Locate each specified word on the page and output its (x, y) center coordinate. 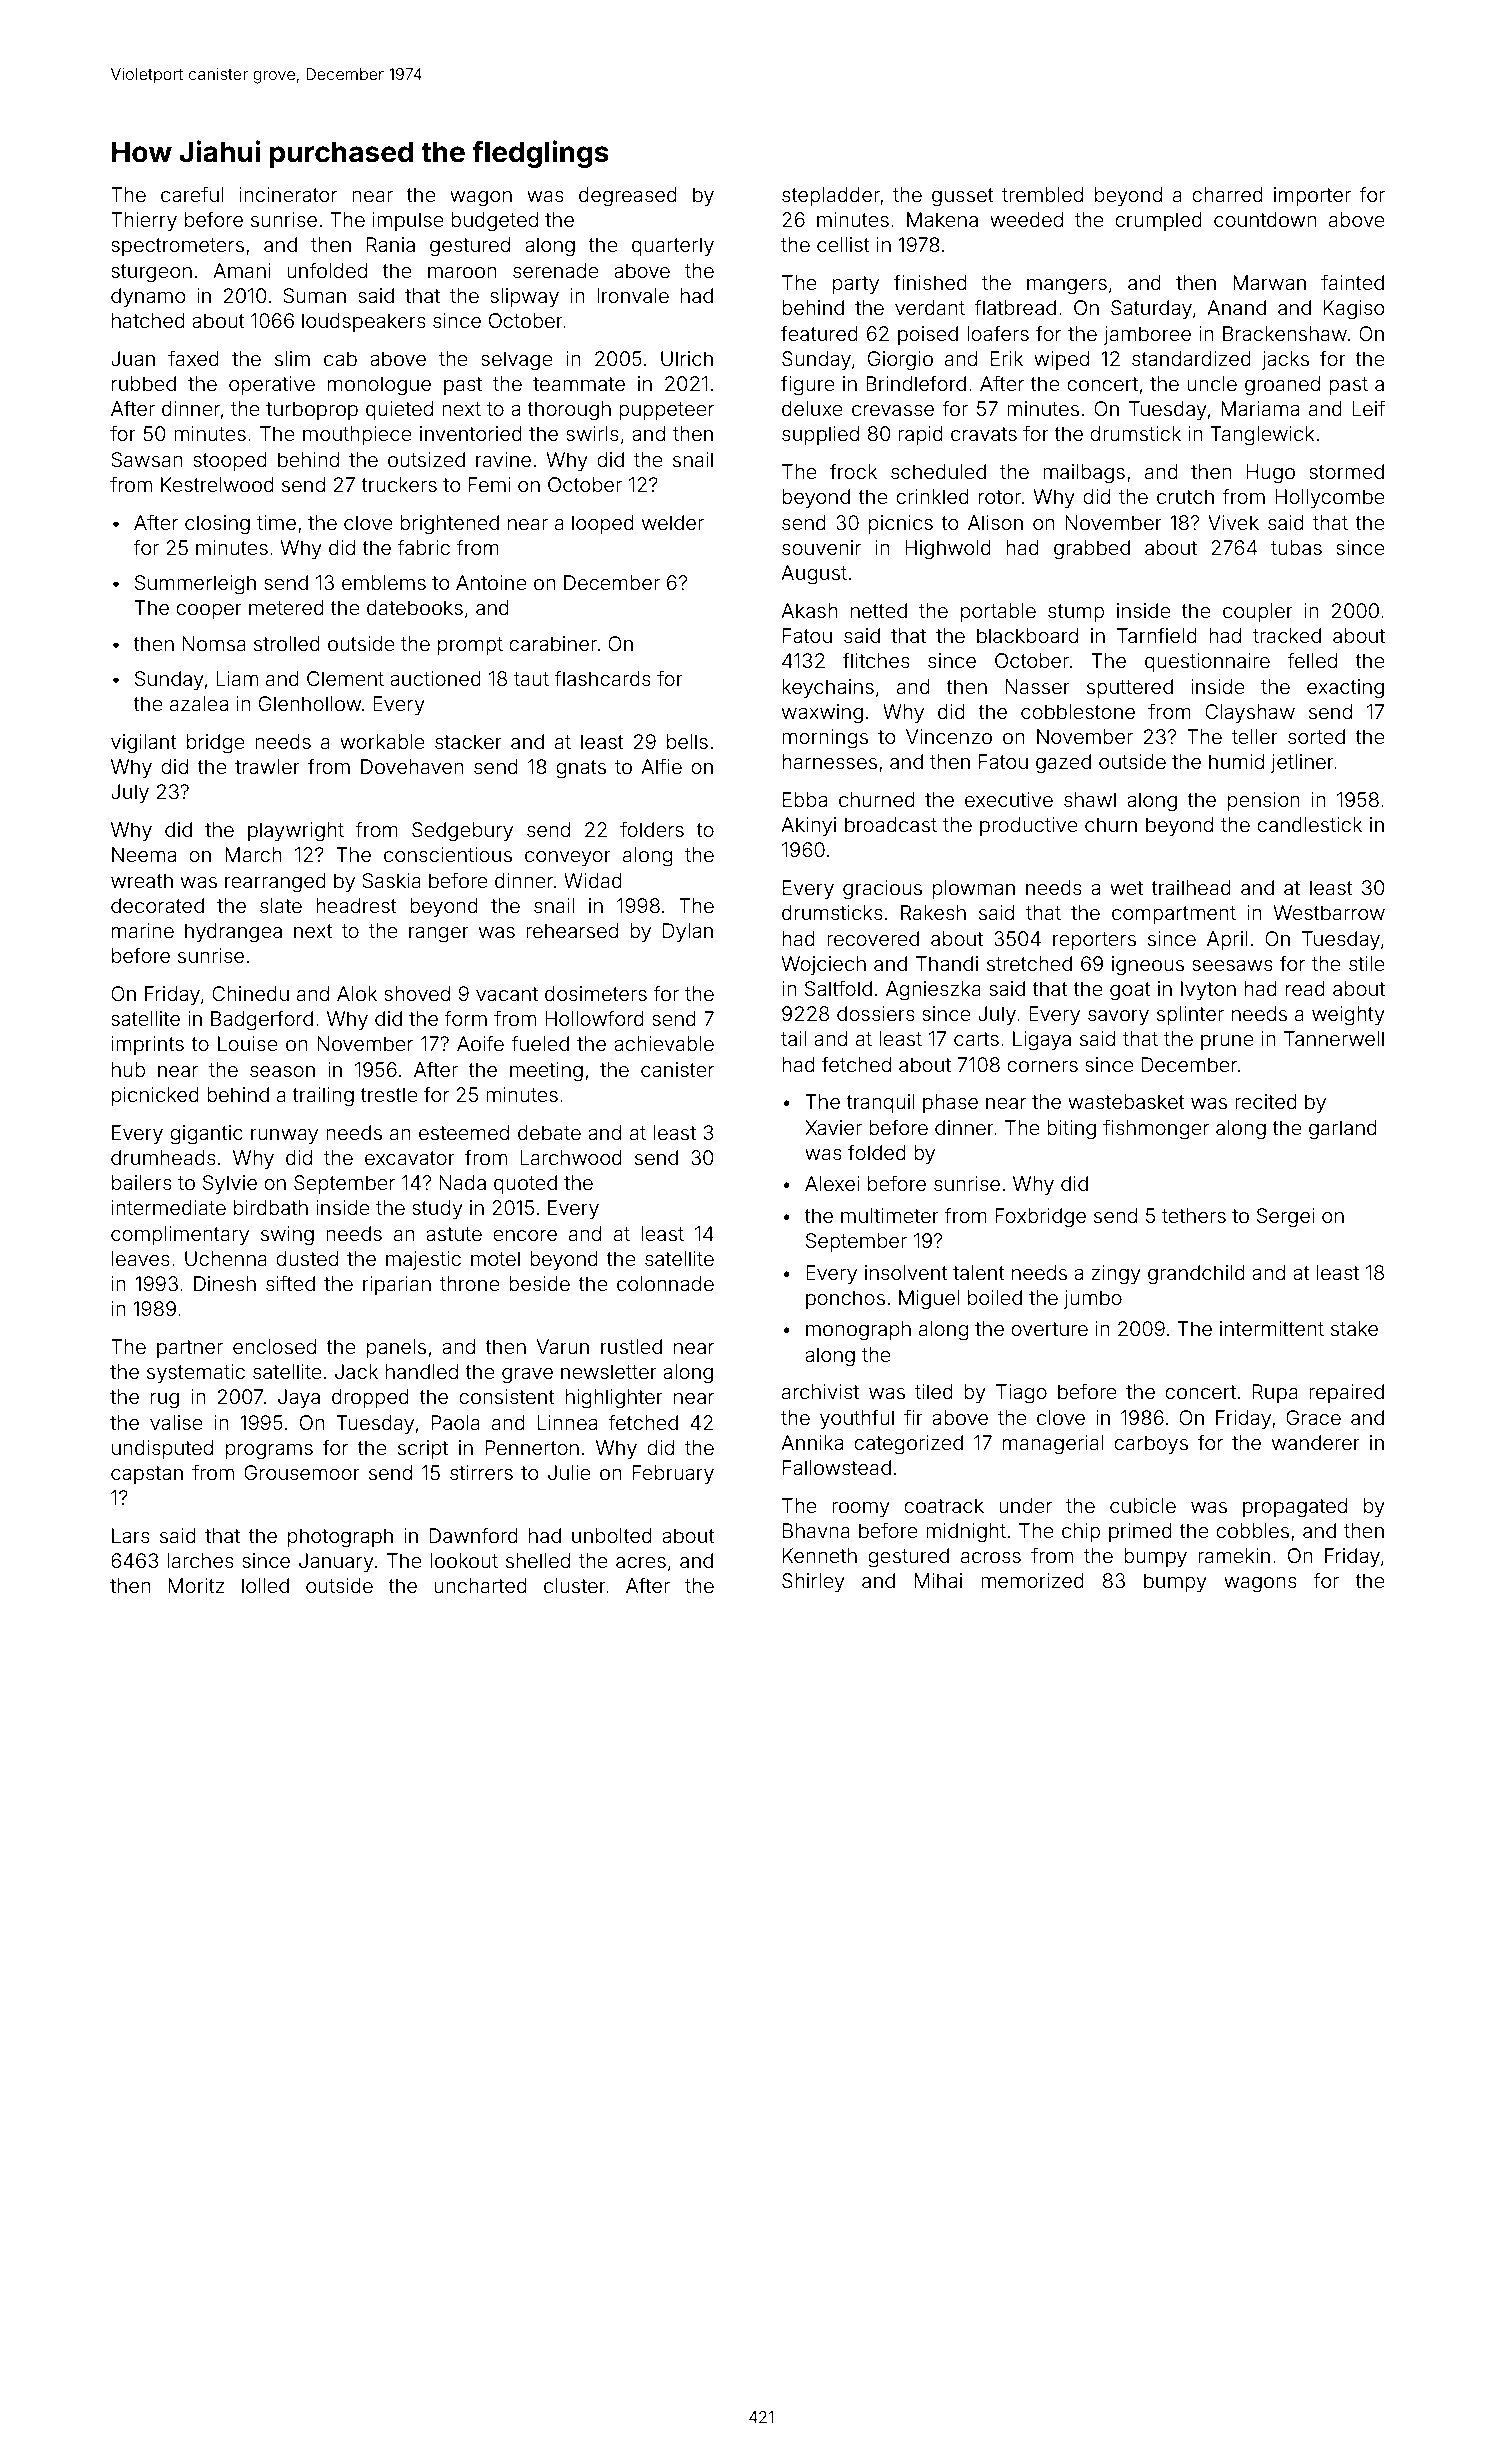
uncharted (480, 1585)
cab (340, 358)
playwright (296, 832)
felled (1312, 660)
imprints (148, 1045)
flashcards (602, 678)
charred (1227, 194)
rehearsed (572, 930)
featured (819, 333)
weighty (1348, 1016)
